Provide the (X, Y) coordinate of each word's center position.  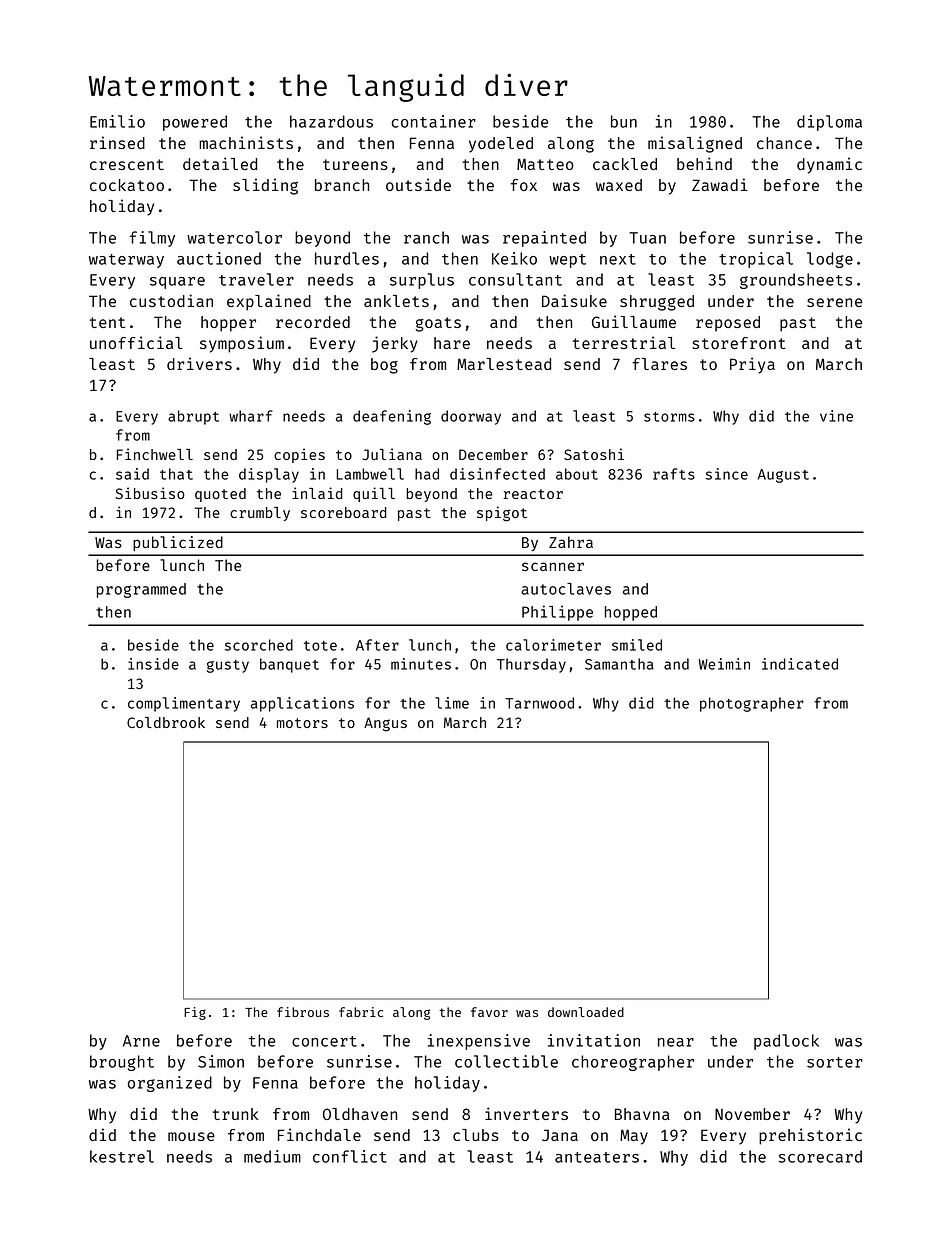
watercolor (234, 237)
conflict (350, 1156)
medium (272, 1156)
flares (659, 364)
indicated (800, 664)
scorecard (820, 1156)
